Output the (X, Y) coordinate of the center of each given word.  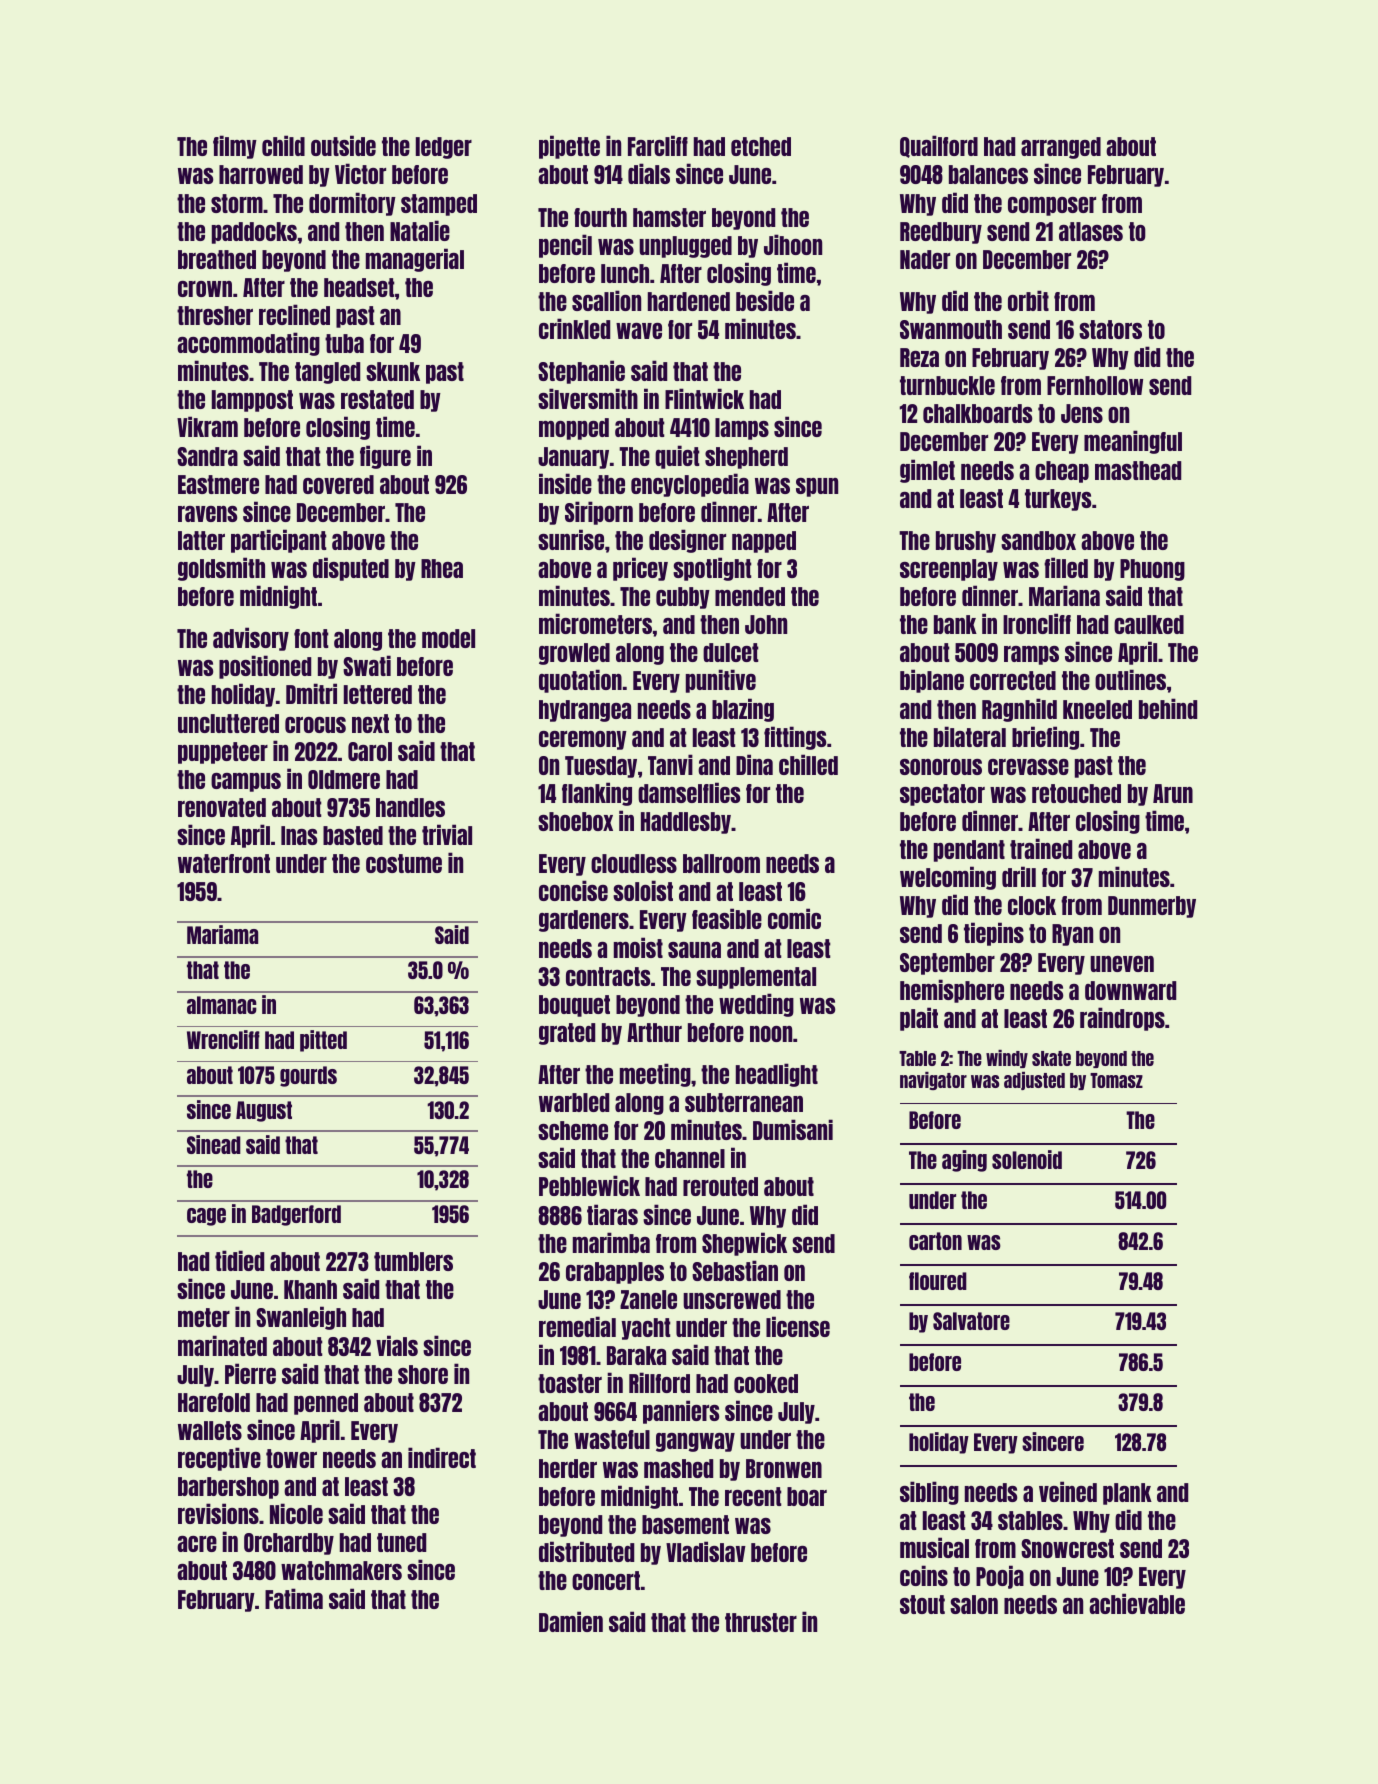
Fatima (294, 1598)
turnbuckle (947, 385)
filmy (235, 147)
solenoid (1027, 1159)
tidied (239, 1260)
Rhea (442, 568)
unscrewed (732, 1299)
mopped (574, 429)
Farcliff (658, 145)
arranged (1061, 148)
